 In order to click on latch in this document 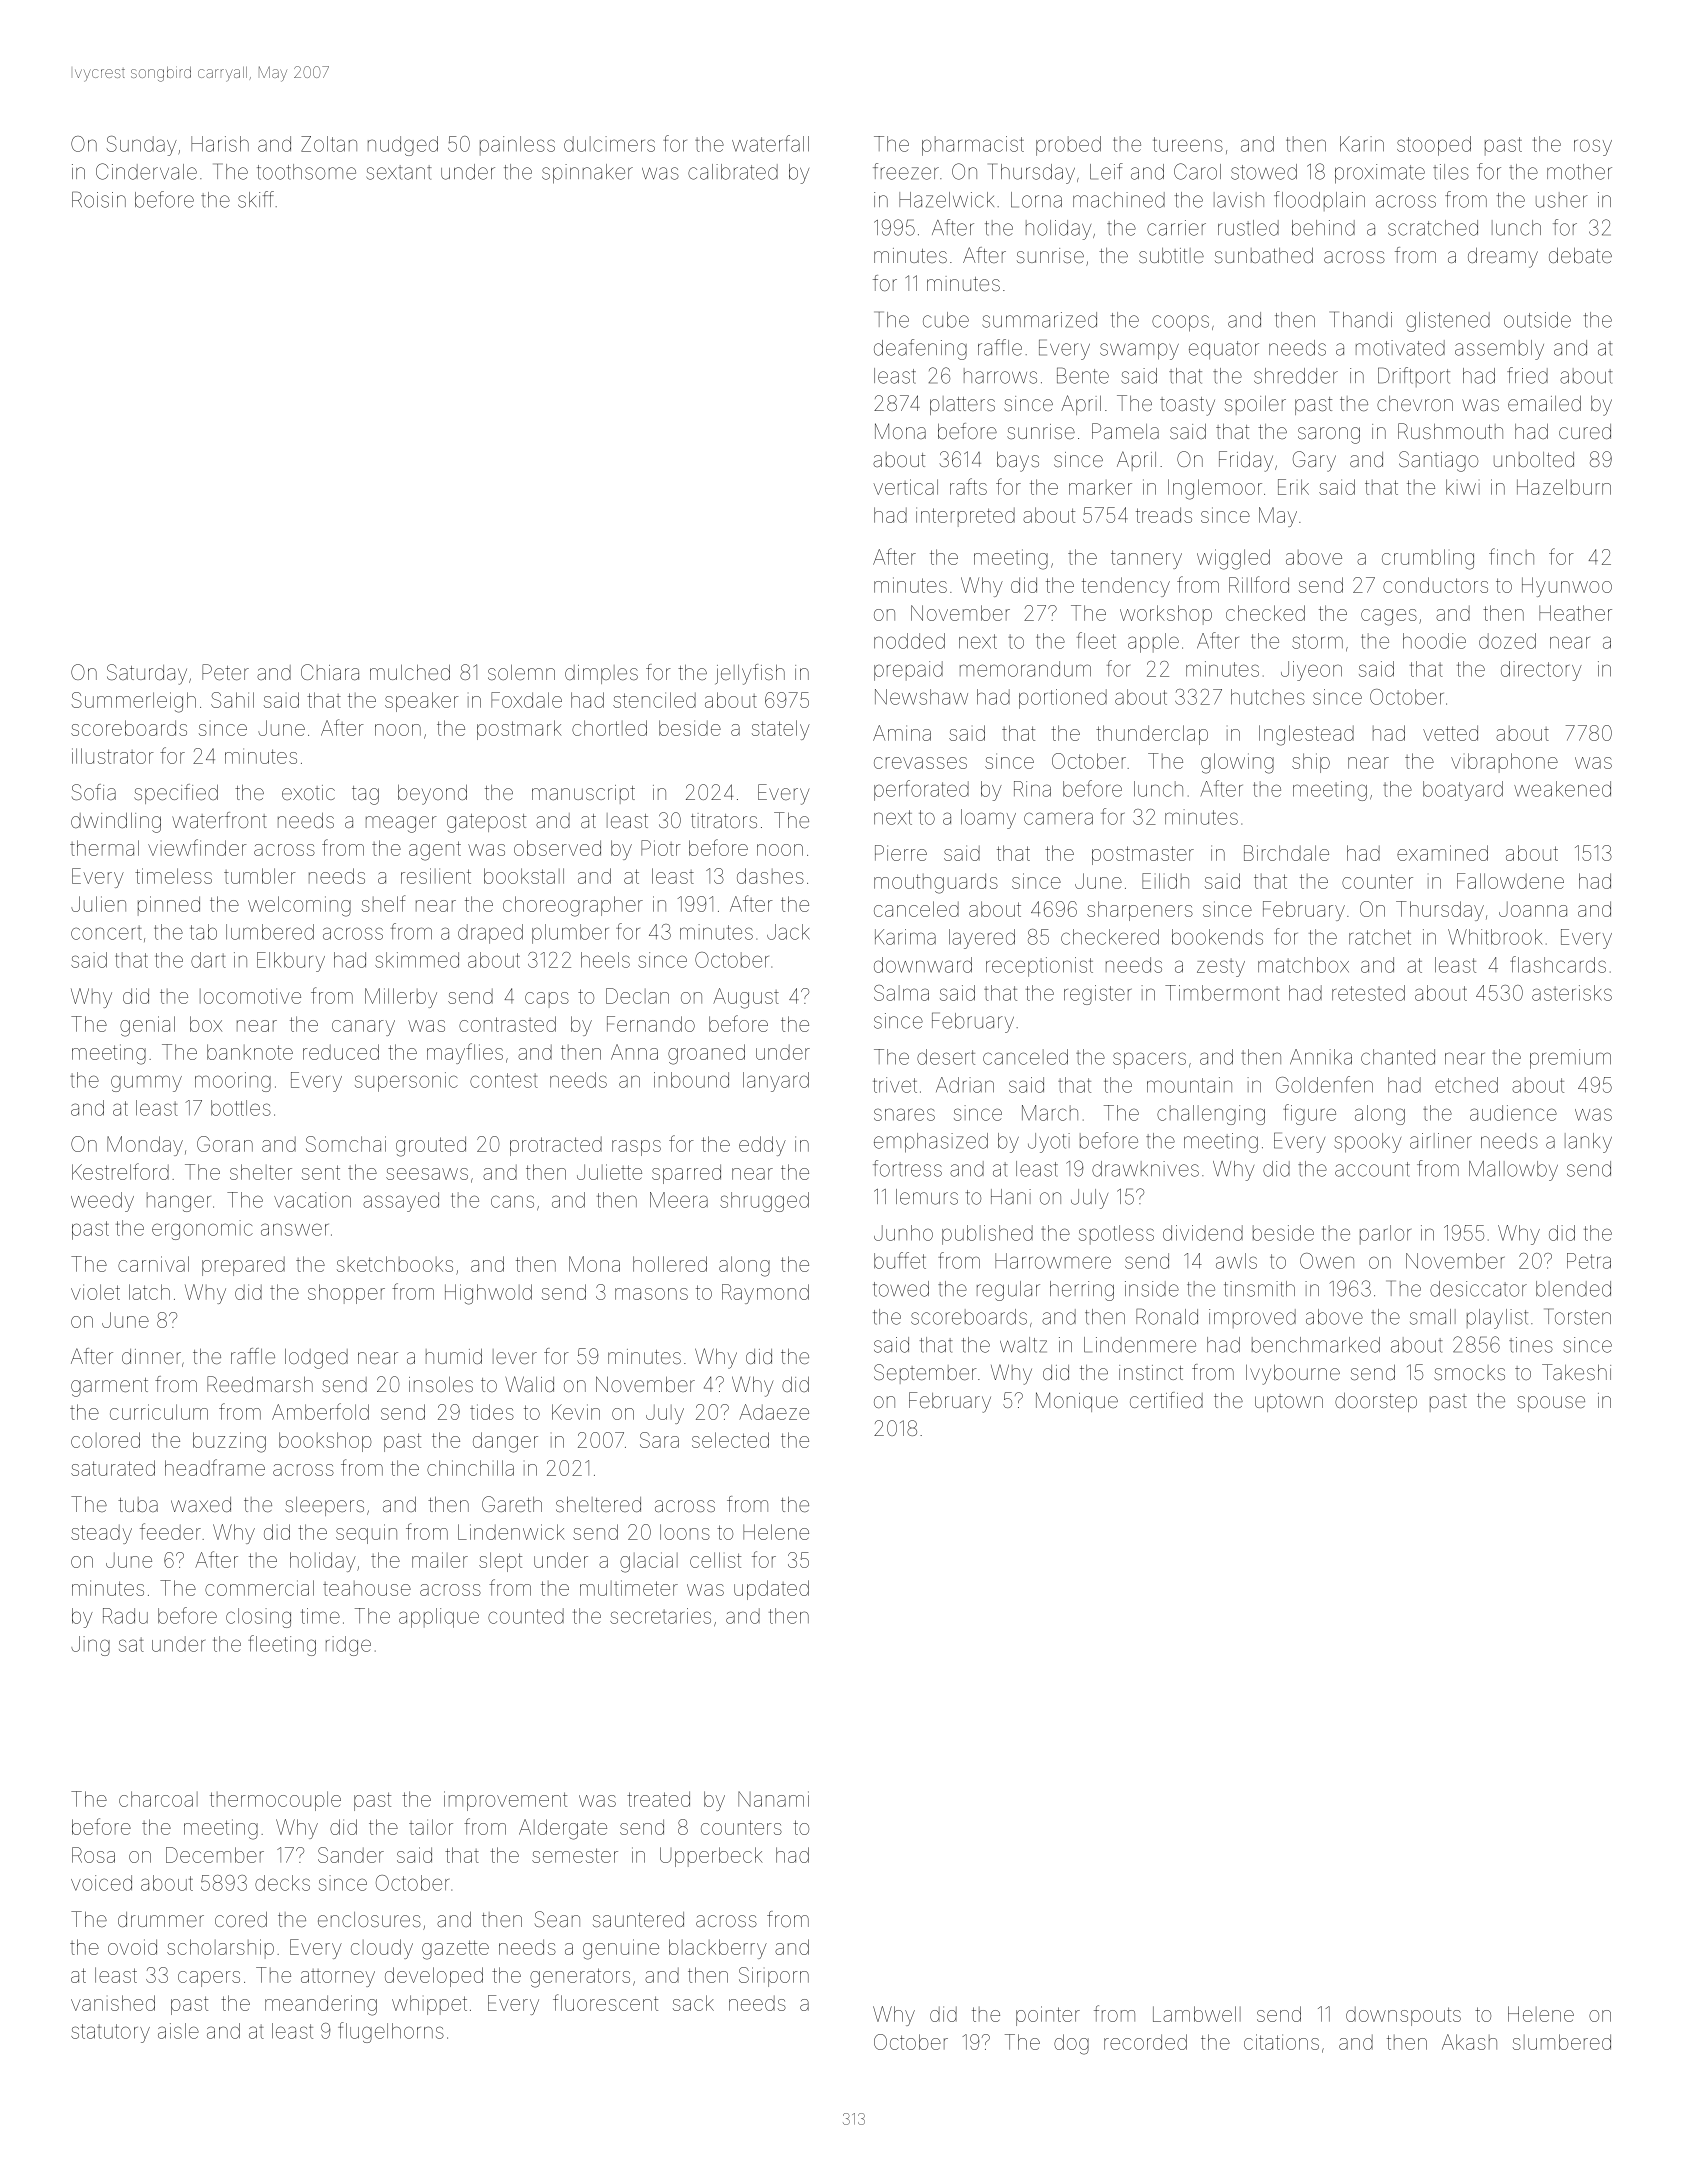, I will do `click(149, 1292)`.
